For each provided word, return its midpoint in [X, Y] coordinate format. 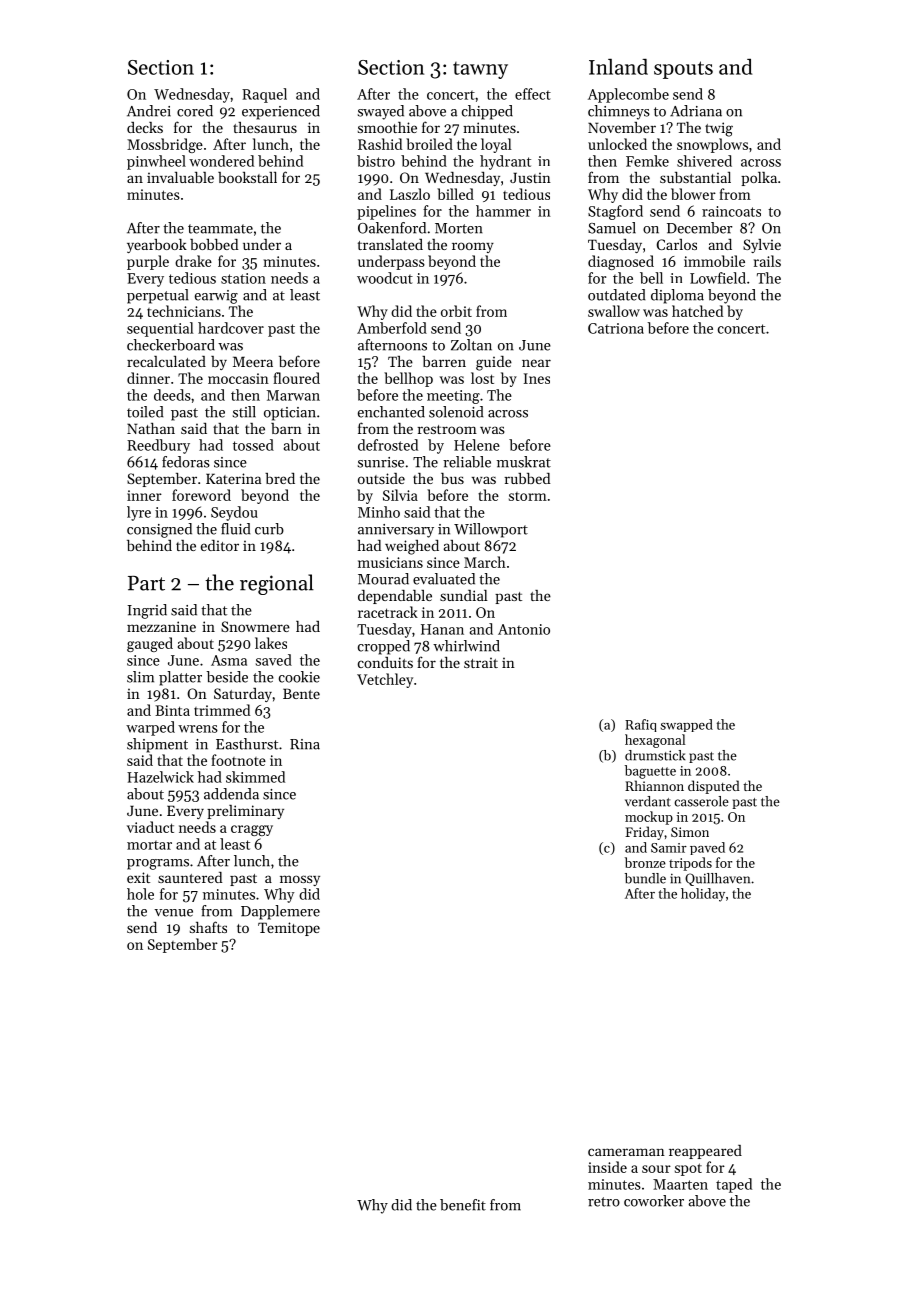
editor [220, 545]
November [622, 127]
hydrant [505, 162]
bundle [645, 878]
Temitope [289, 929]
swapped [687, 725]
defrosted [388, 445]
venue [173, 913]
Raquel [264, 95]
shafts [208, 927]
